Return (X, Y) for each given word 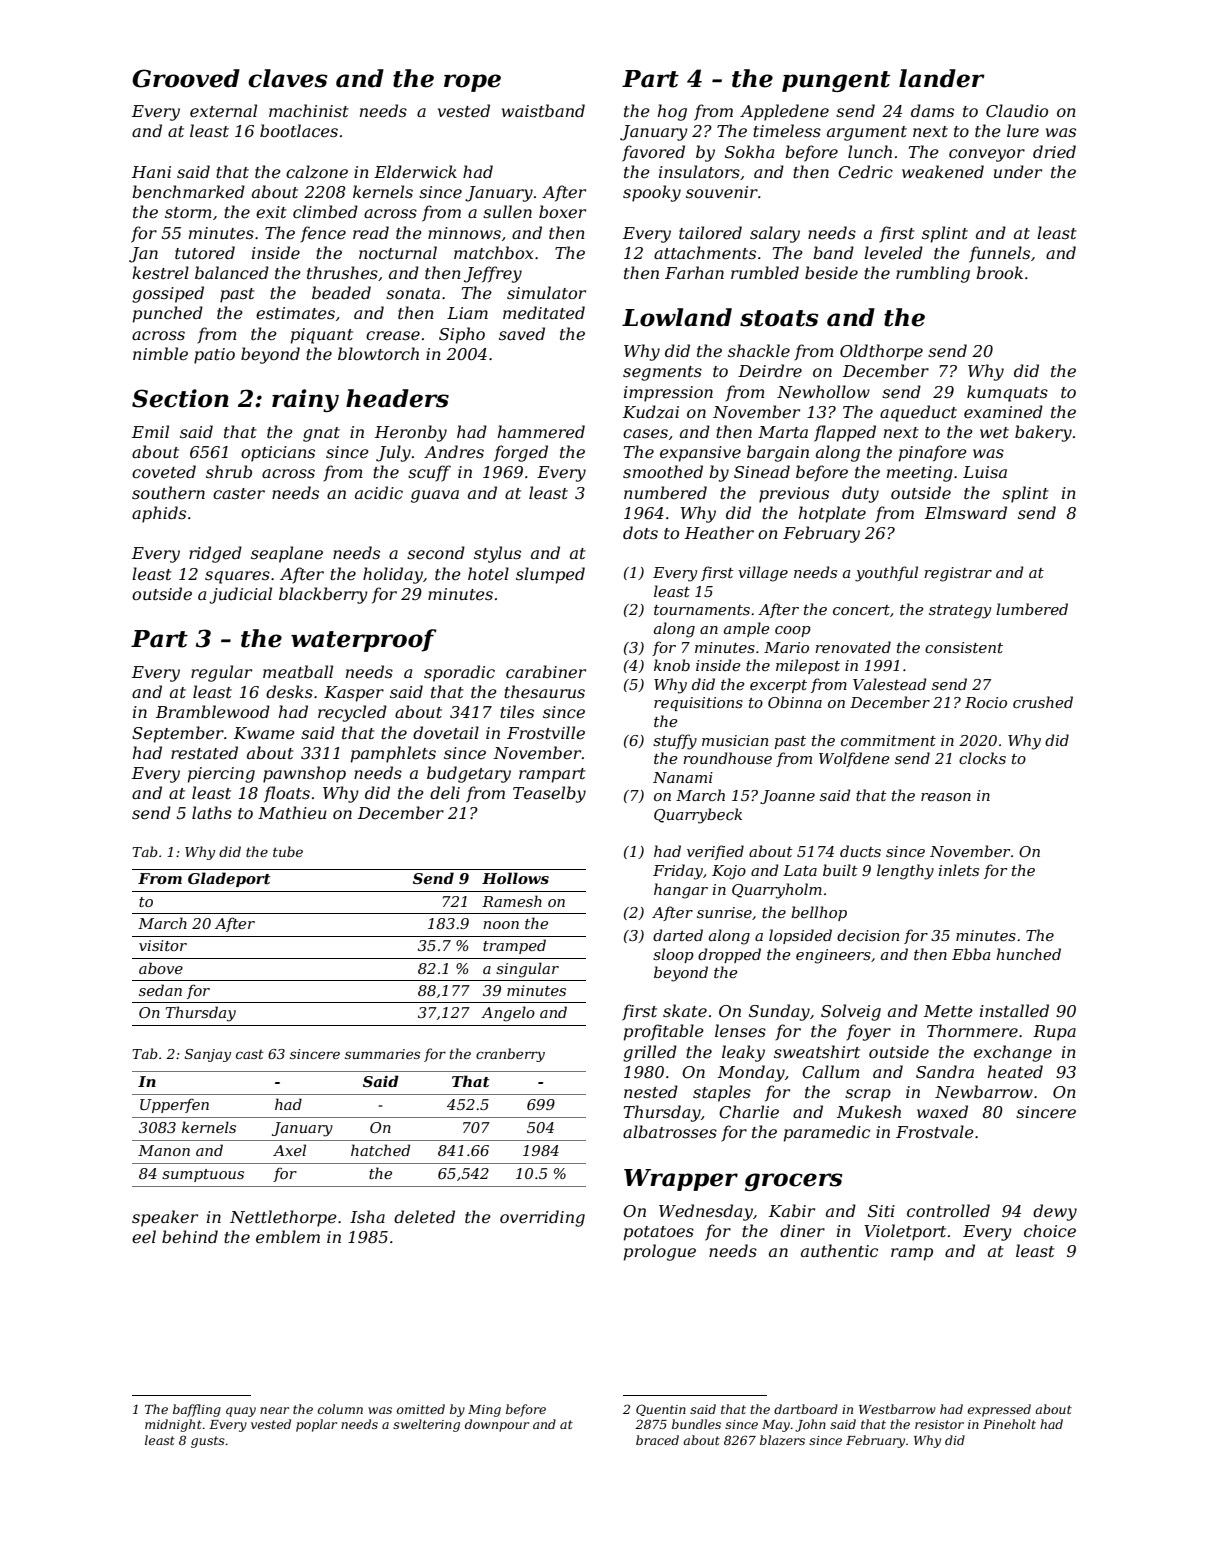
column (340, 1409)
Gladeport (229, 879)
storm (188, 212)
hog (672, 112)
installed (1014, 1010)
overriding (542, 1218)
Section (180, 398)
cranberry (510, 1055)
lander (942, 78)
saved (522, 333)
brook (999, 272)
